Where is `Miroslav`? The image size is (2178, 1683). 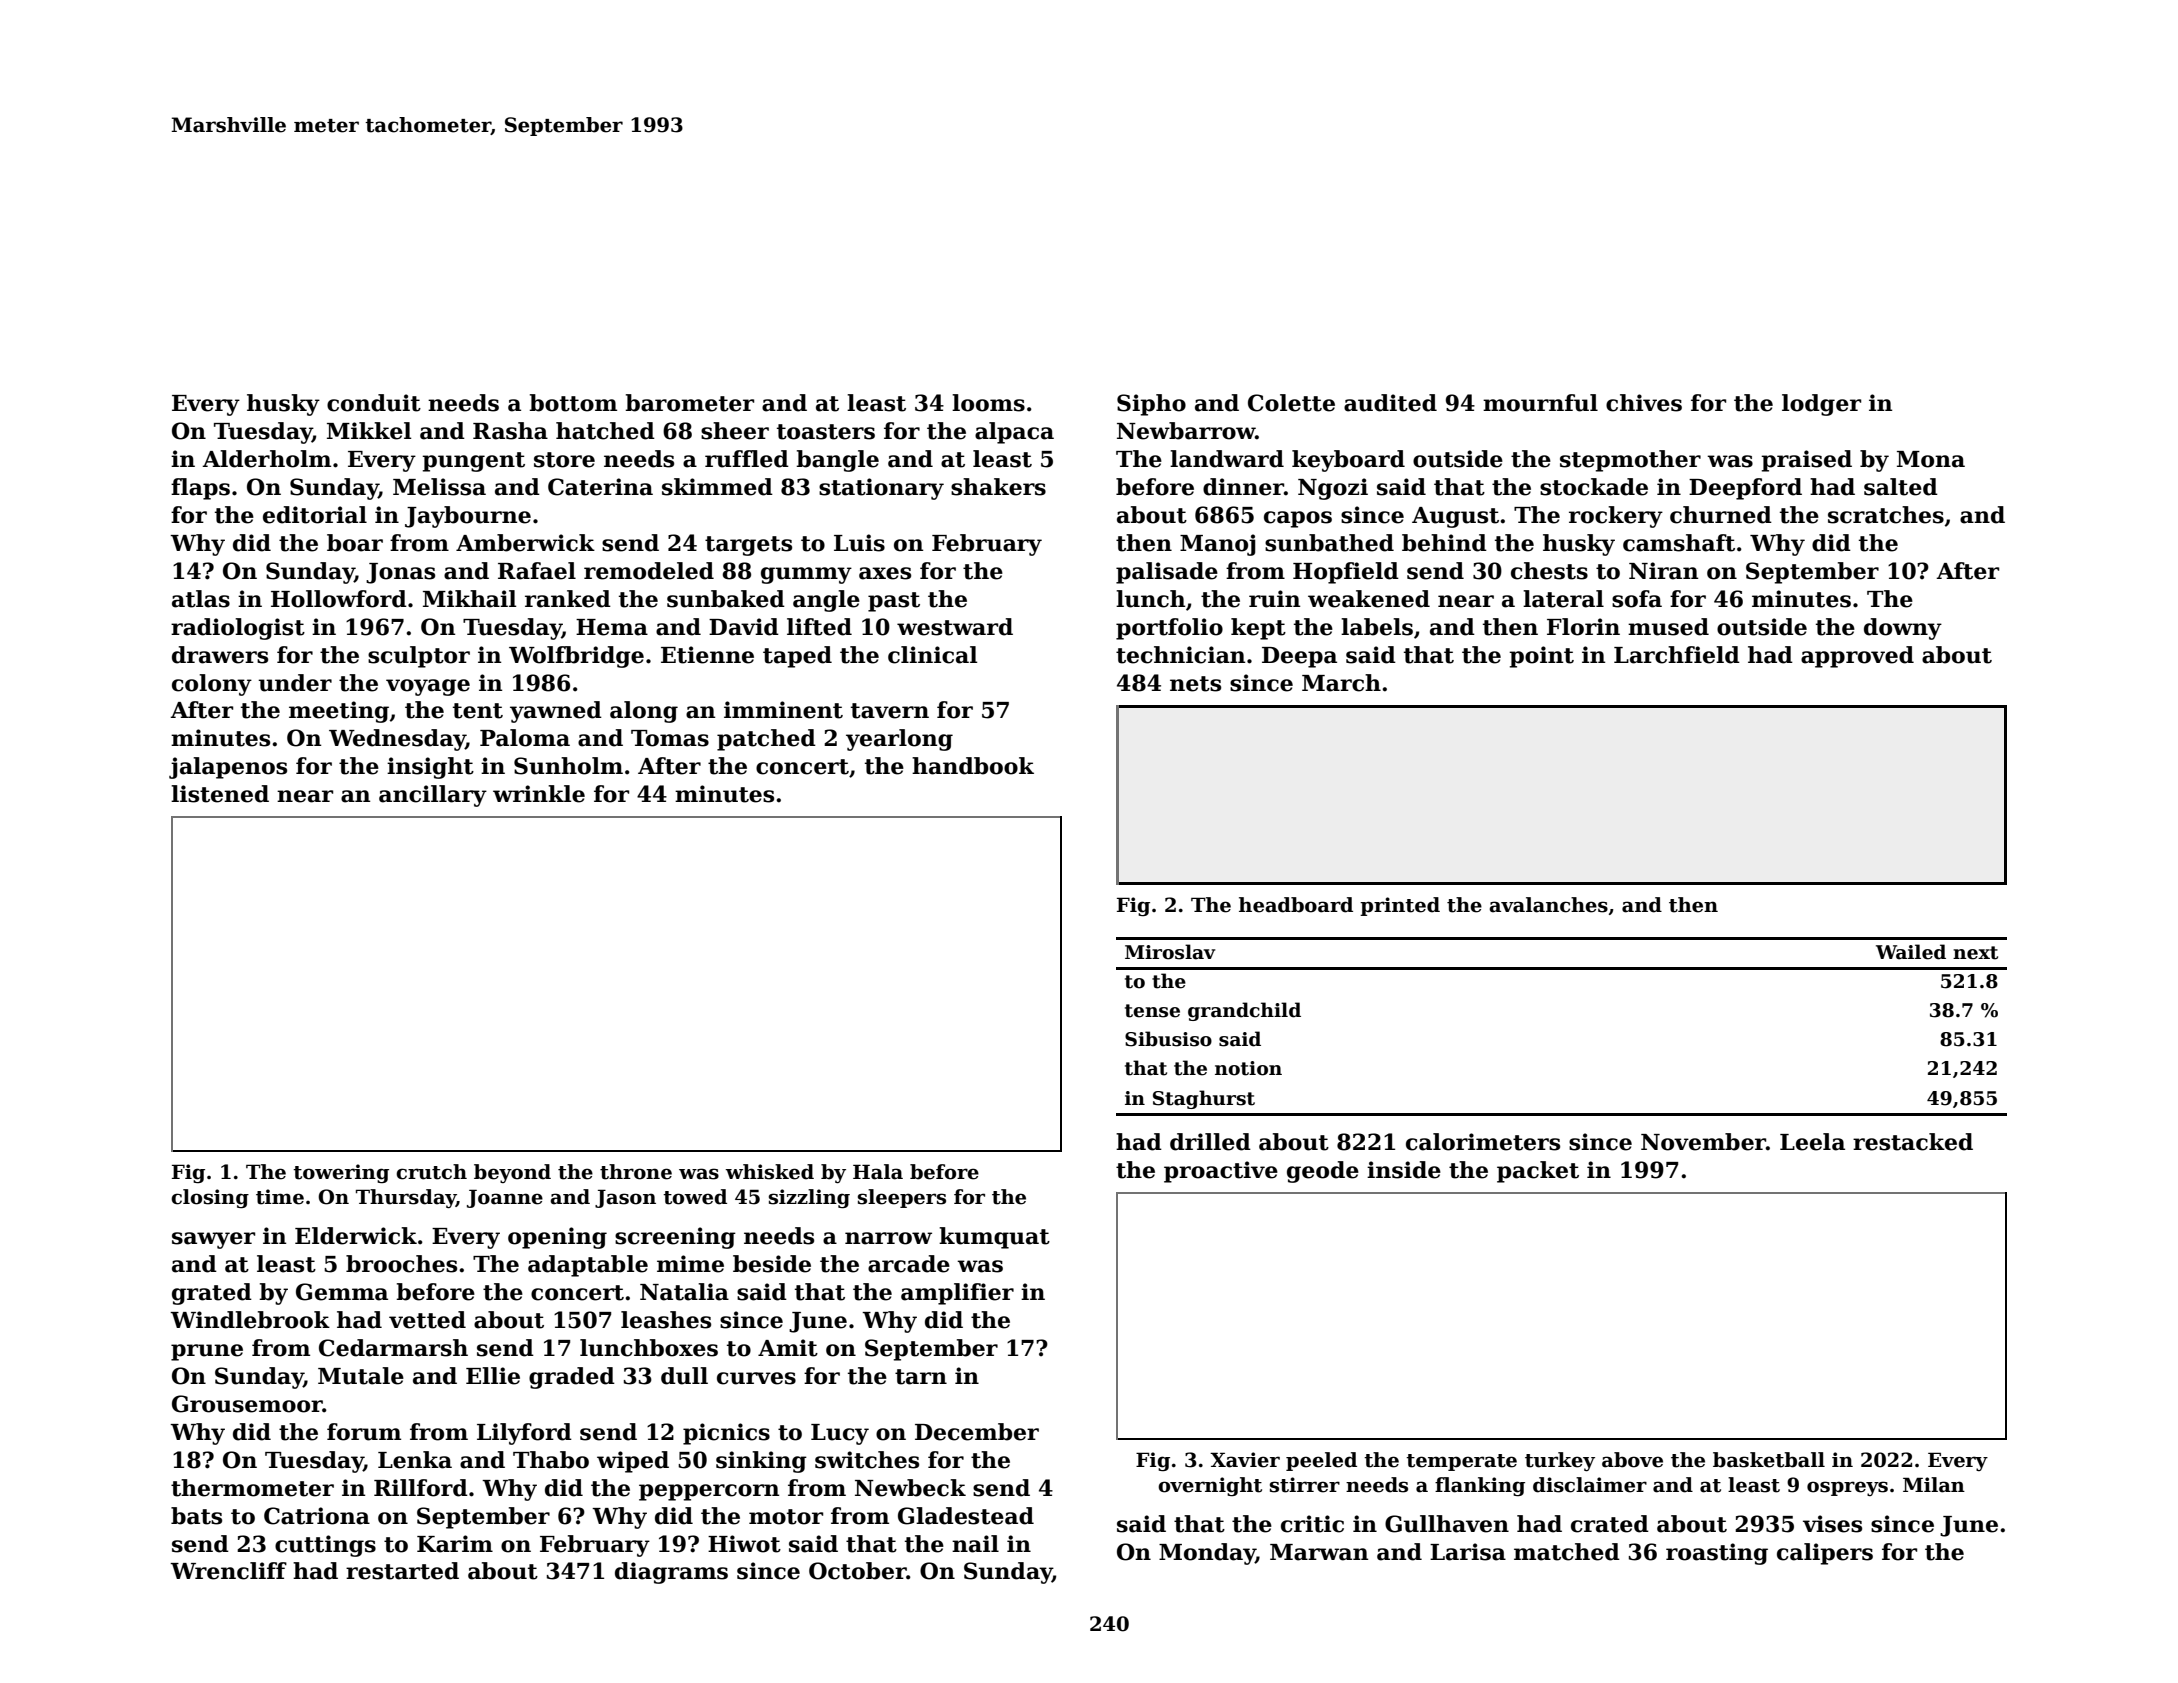 Miroslav is located at coordinates (1170, 952).
